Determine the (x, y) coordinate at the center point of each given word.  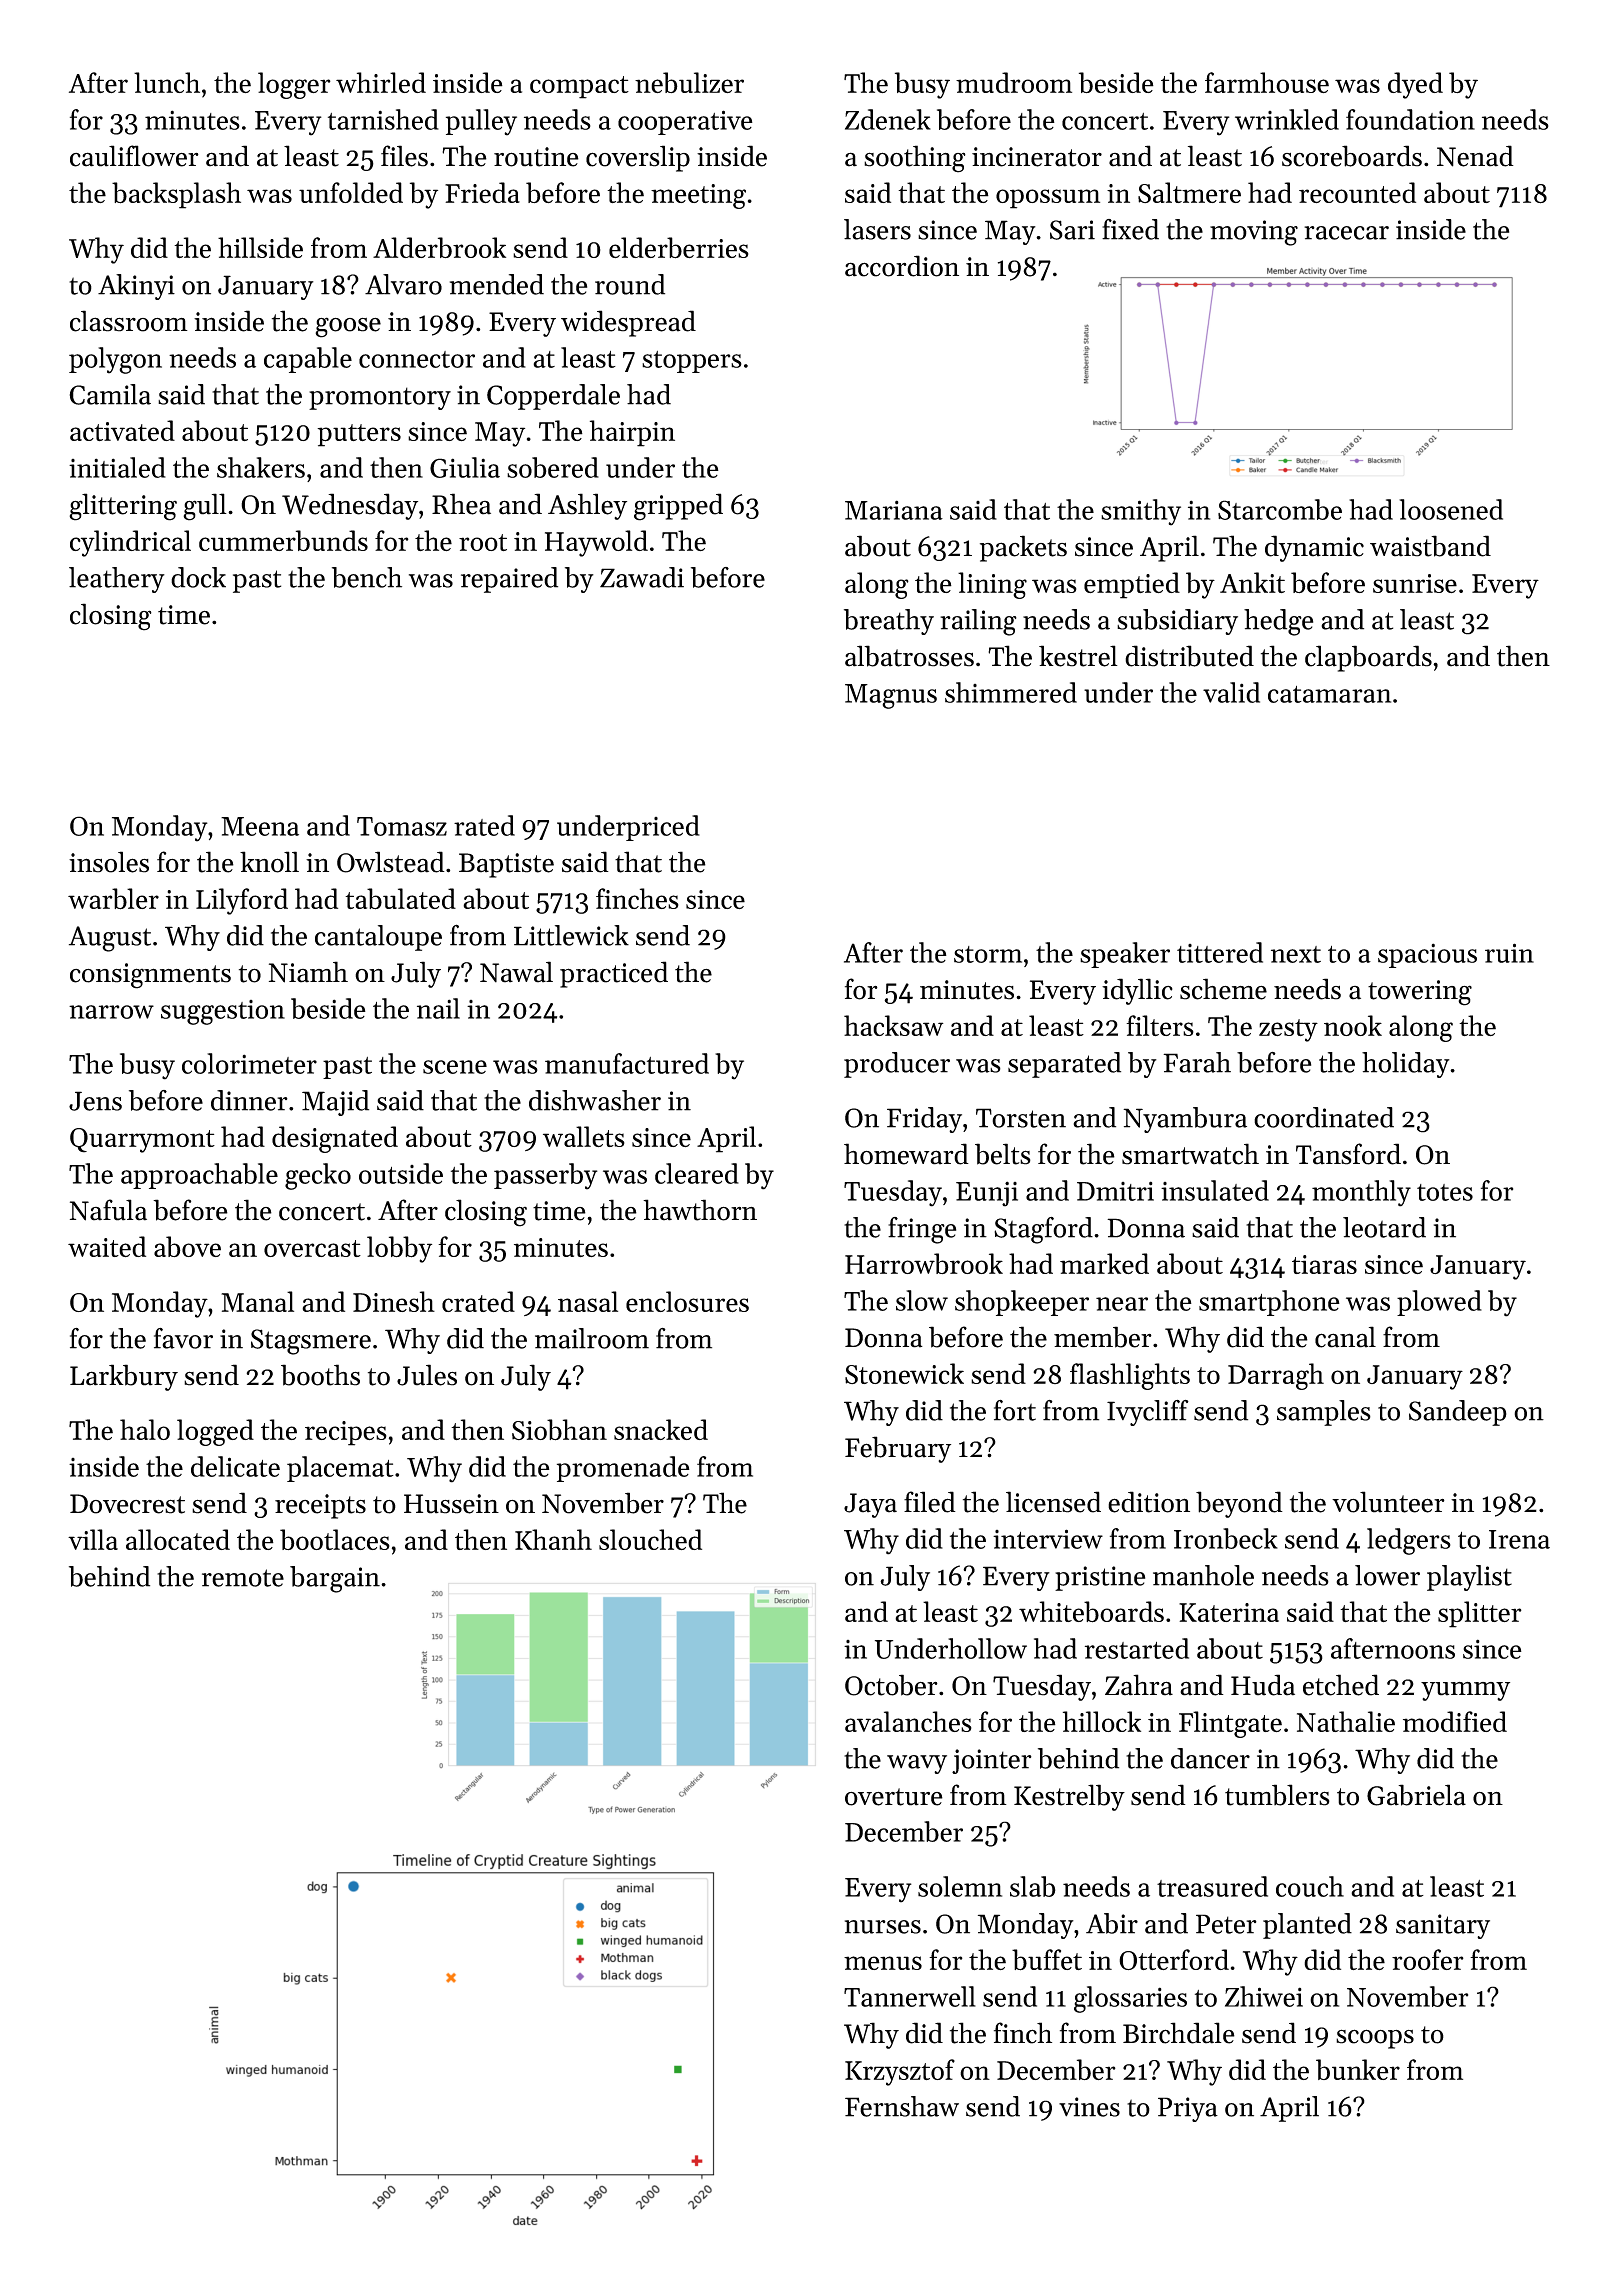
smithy (1141, 512)
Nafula (108, 1210)
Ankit (1252, 582)
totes (1445, 1192)
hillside (260, 247)
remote (243, 1578)
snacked (661, 1429)
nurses (883, 1927)
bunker (1358, 2069)
